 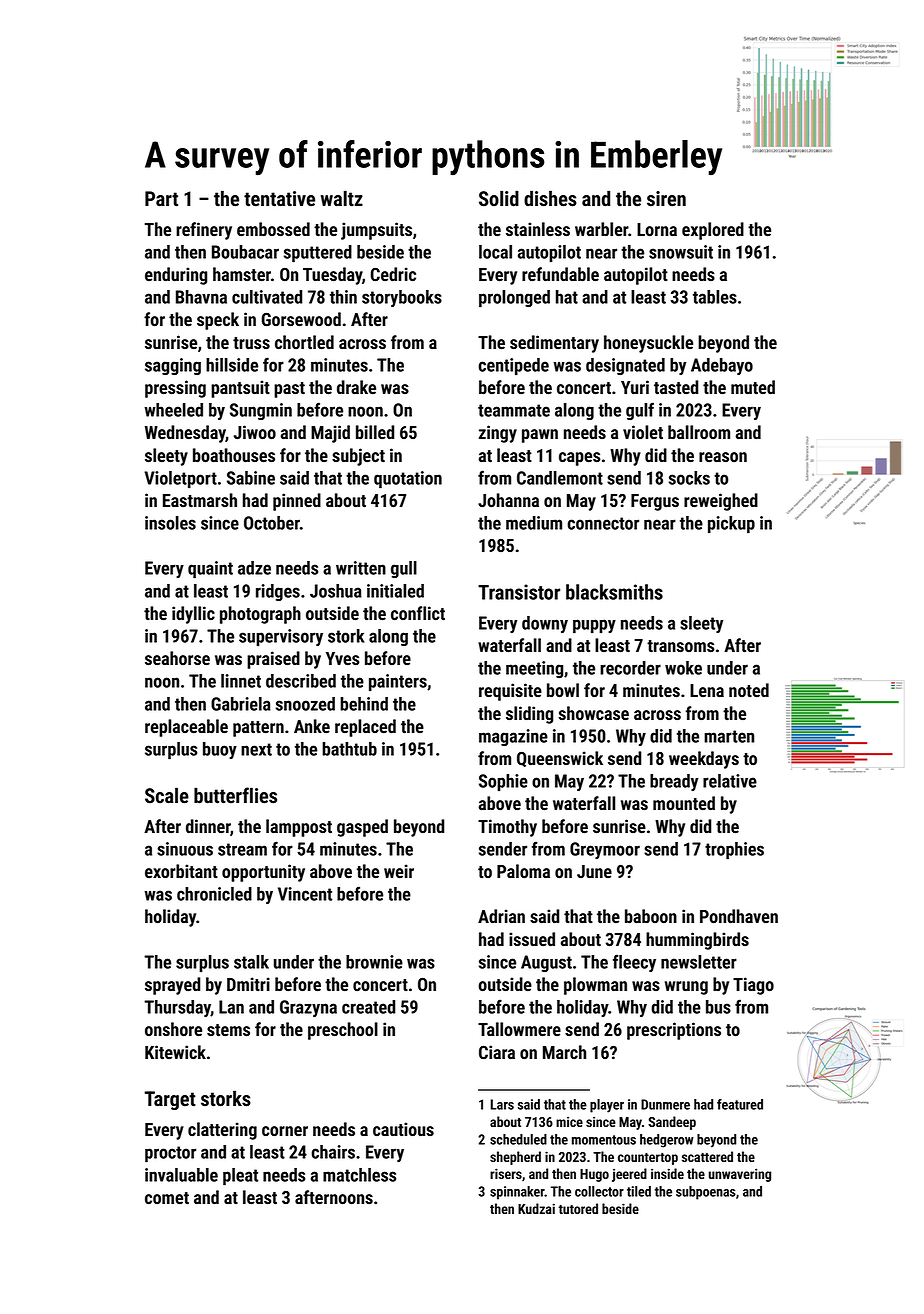 What do you see at coordinates (167, 1198) in the screenshot?
I see `comet` at bounding box center [167, 1198].
